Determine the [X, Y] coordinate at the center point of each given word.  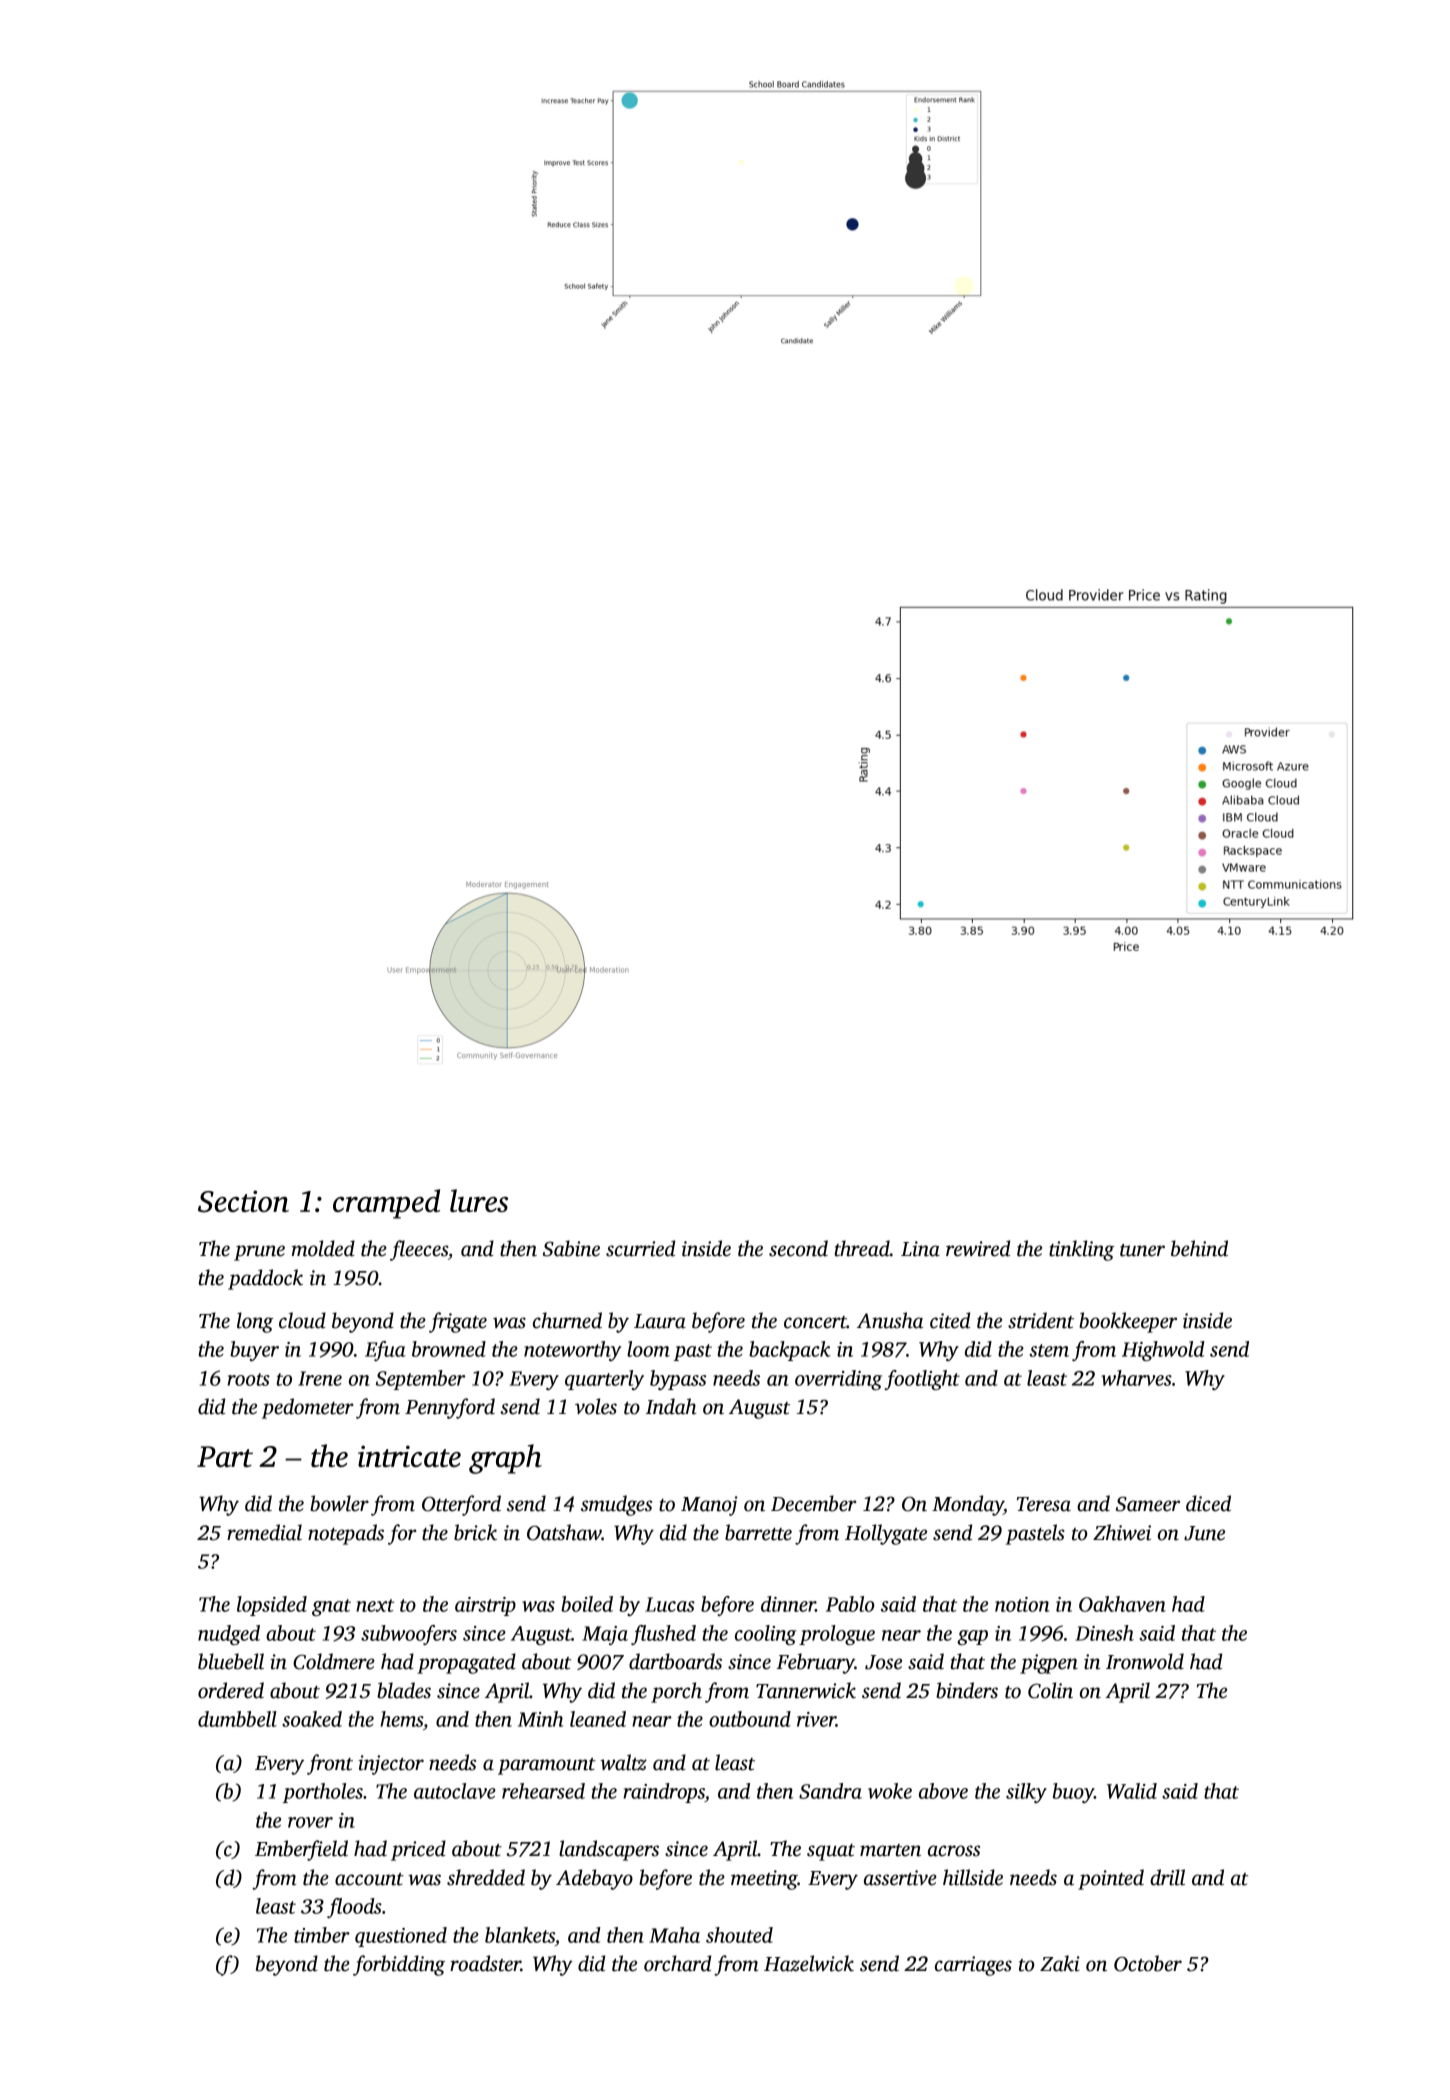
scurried [640, 1248]
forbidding [399, 1965]
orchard [677, 1963]
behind [1199, 1248]
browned [449, 1349]
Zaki [1060, 1963]
